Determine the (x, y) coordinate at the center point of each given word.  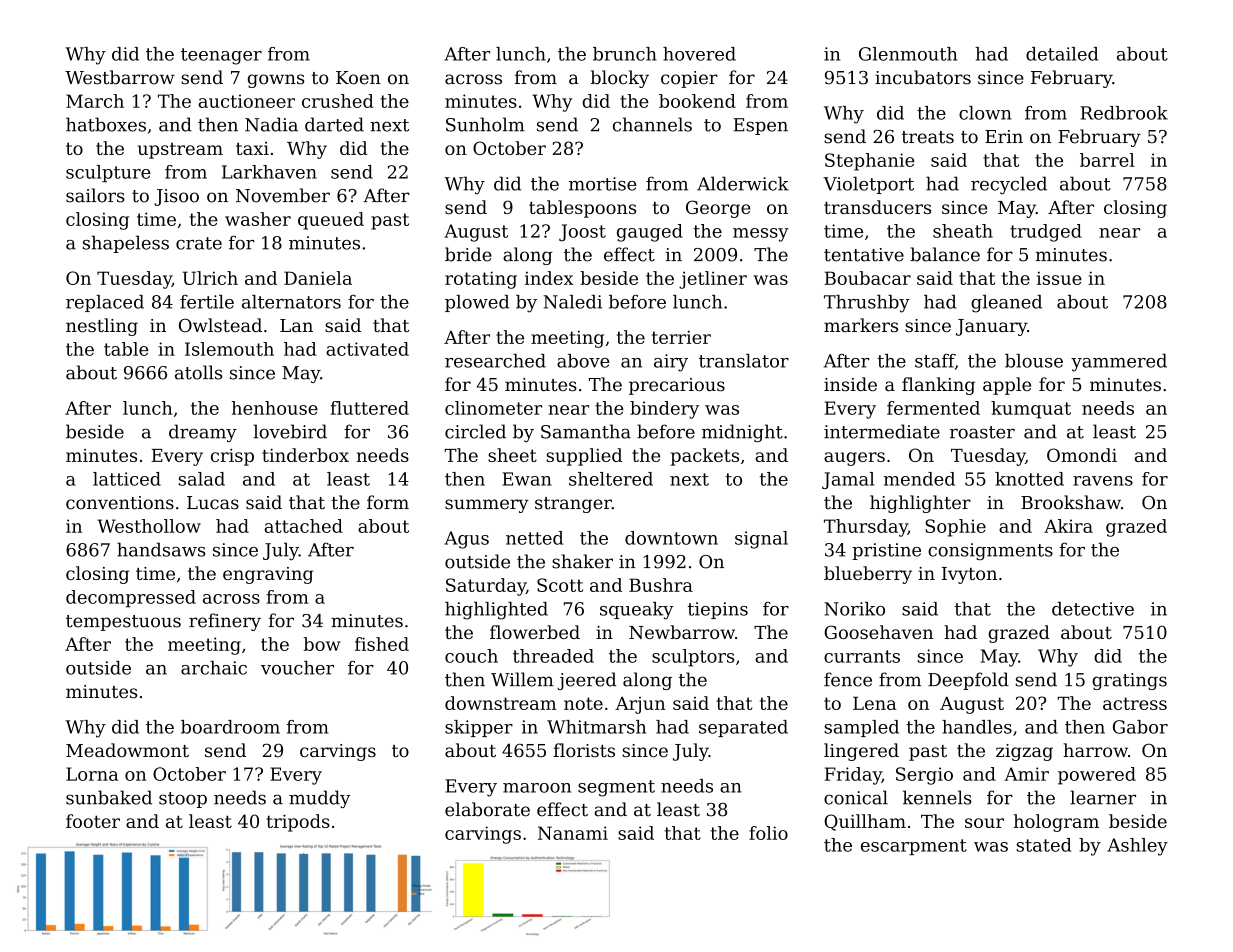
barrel (1107, 160)
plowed (477, 303)
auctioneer (246, 101)
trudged (1046, 233)
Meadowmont (127, 750)
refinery (225, 622)
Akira (1068, 526)
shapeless (126, 244)
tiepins (718, 610)
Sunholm (485, 124)
